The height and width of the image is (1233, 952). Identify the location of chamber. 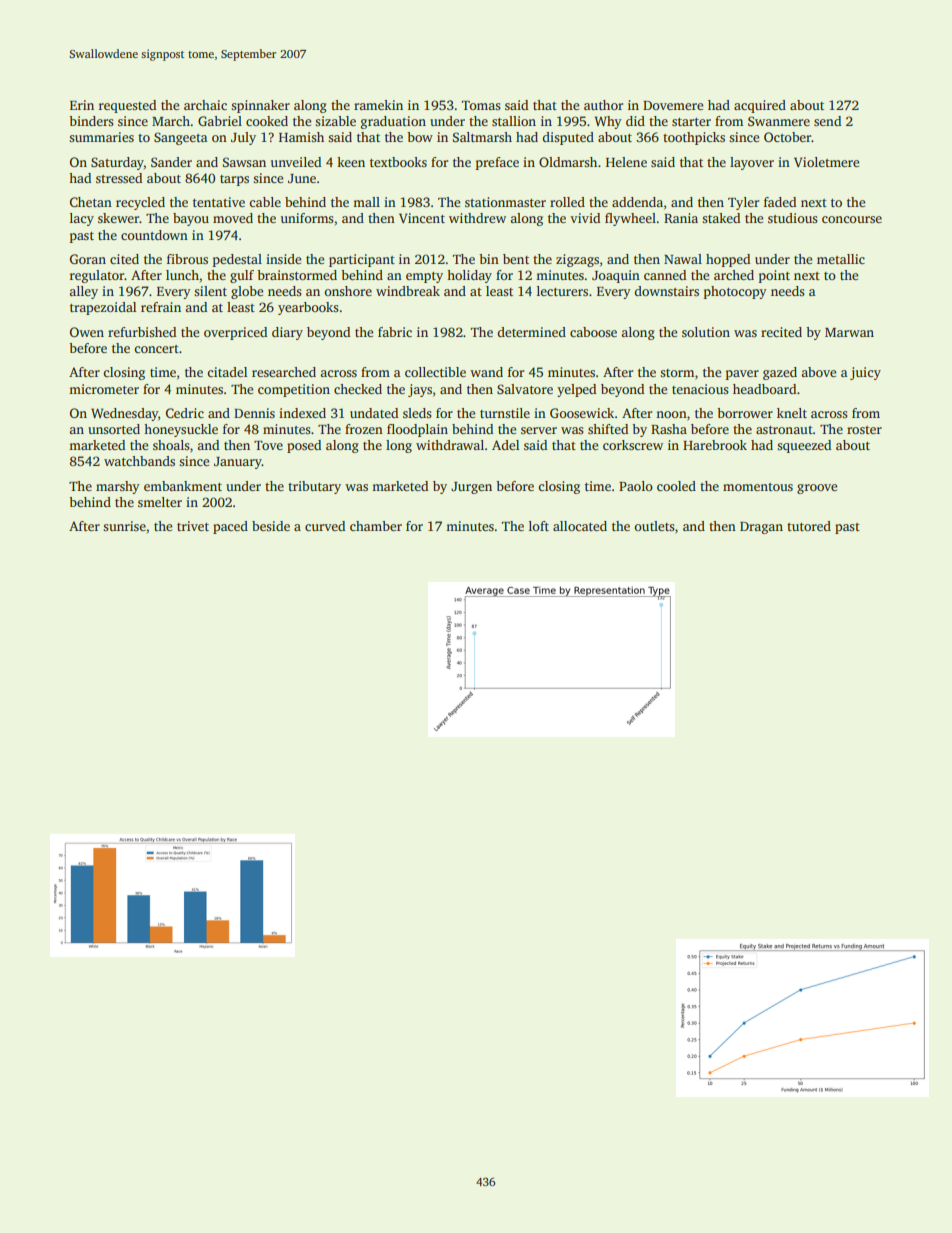
(376, 526).
